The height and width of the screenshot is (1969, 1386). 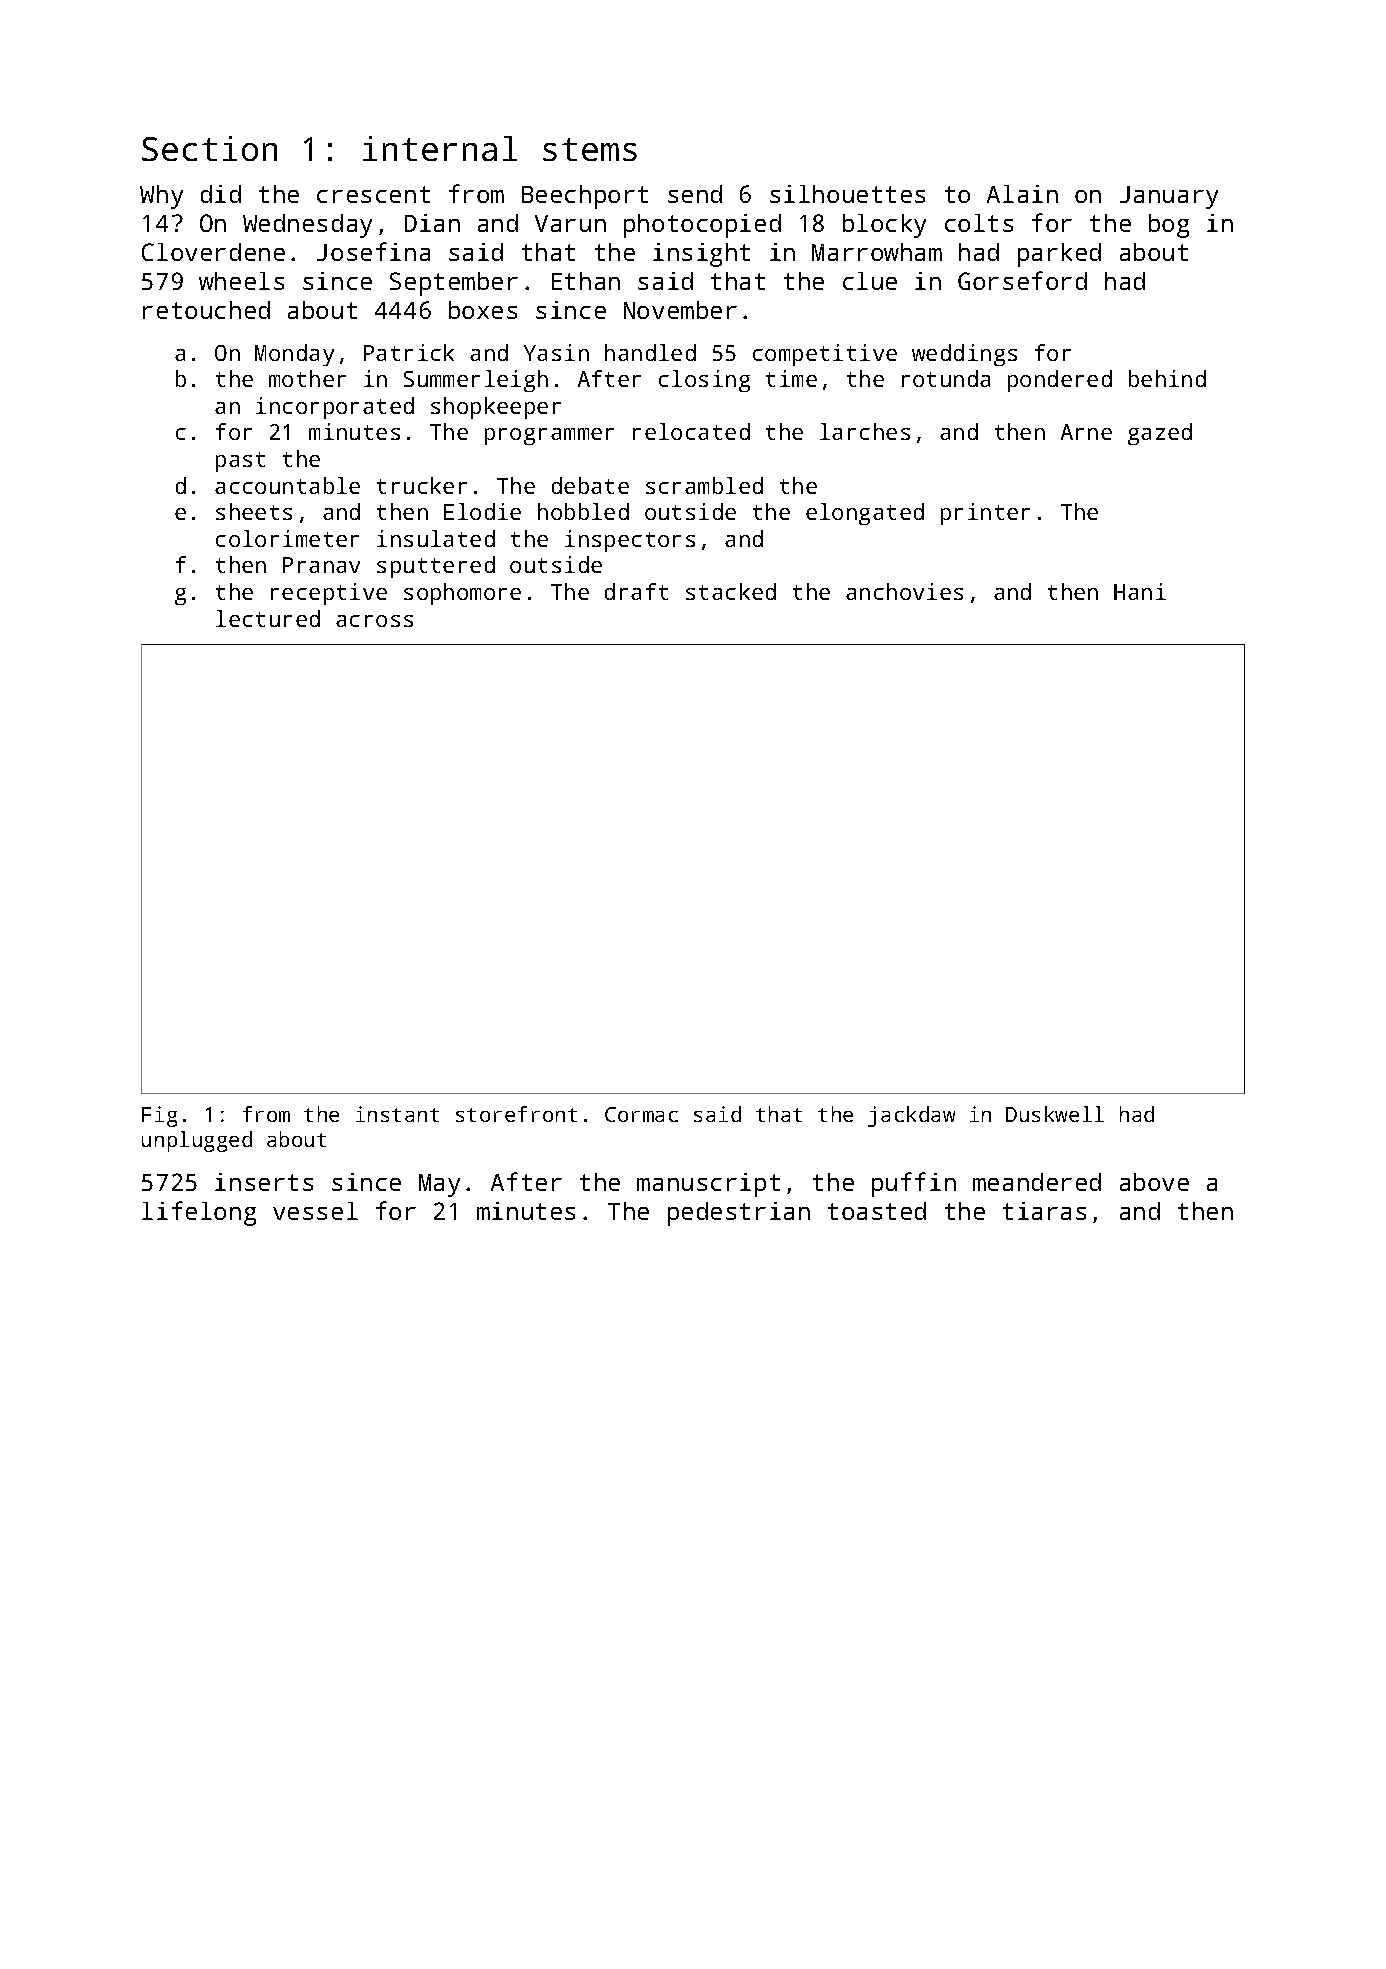 What do you see at coordinates (865, 514) in the screenshot?
I see `elongated` at bounding box center [865, 514].
